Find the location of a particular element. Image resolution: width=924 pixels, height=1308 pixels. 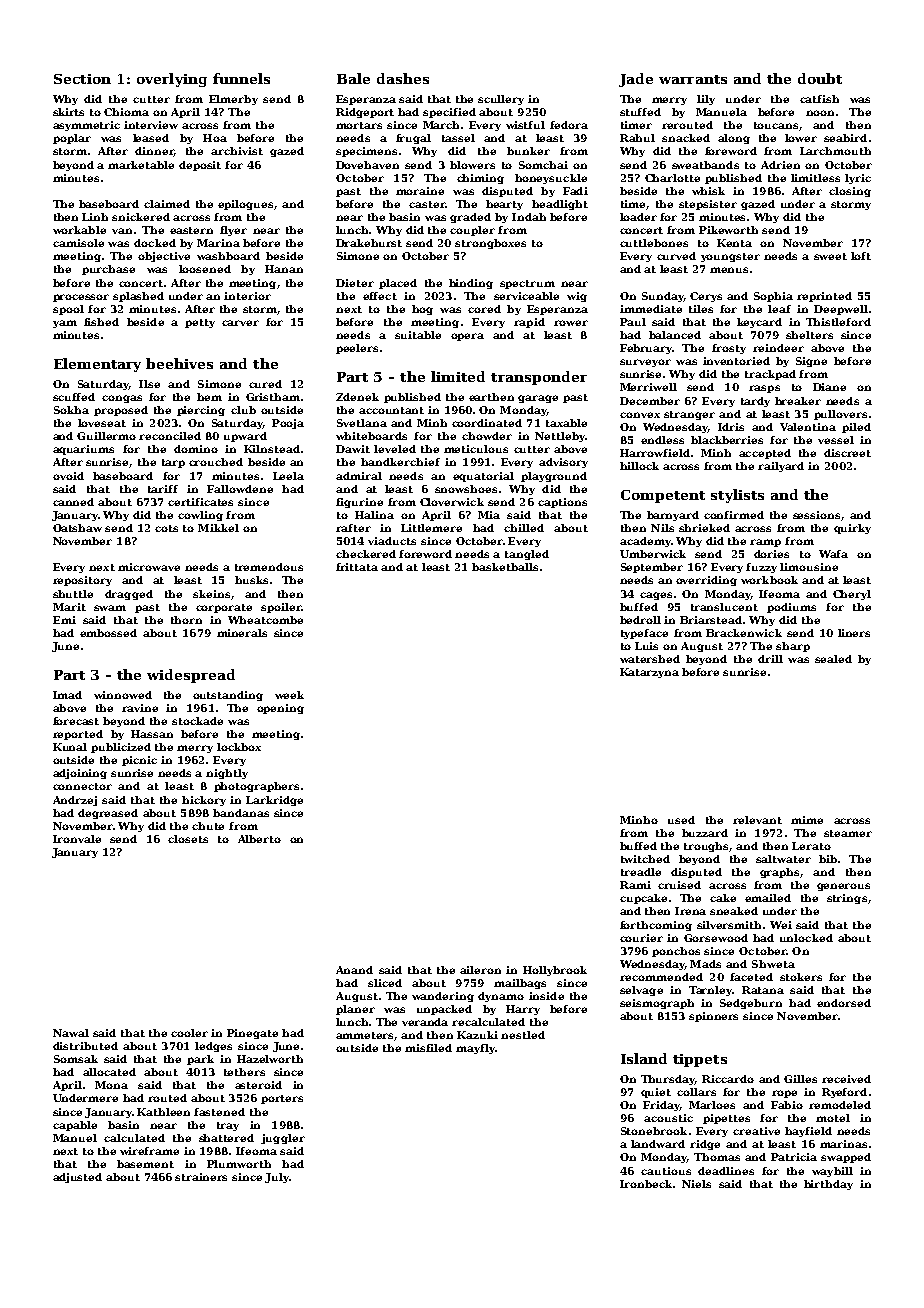

allocated is located at coordinates (109, 1072).
